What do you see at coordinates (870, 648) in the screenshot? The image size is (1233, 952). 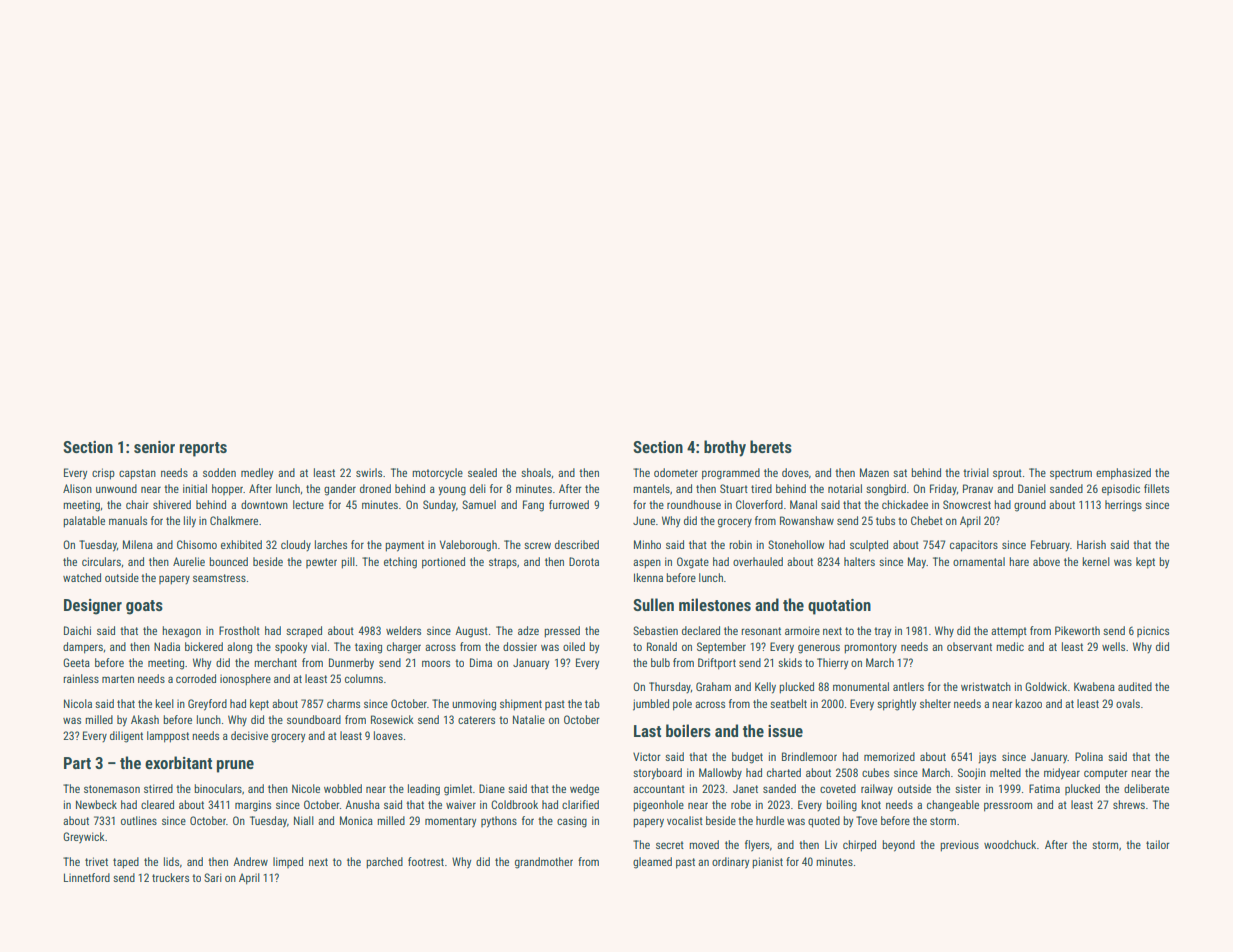 I see `promontory` at bounding box center [870, 648].
